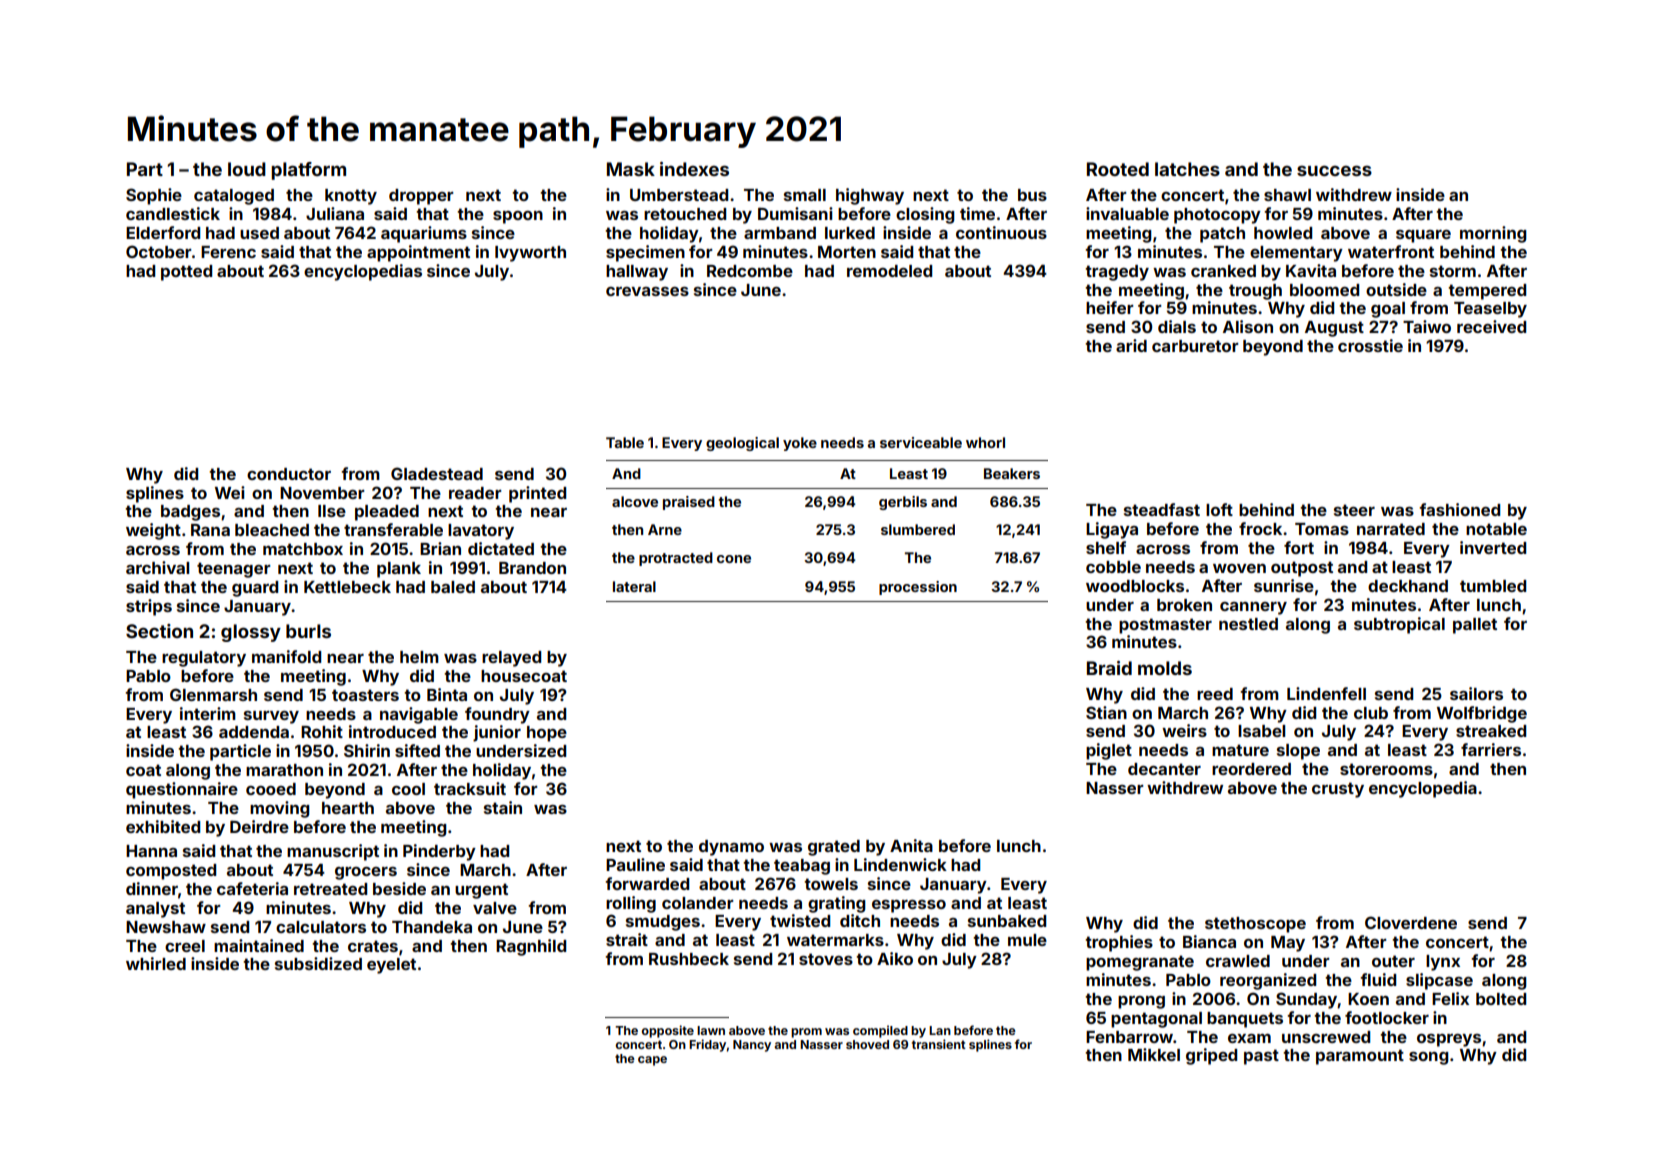 Image resolution: width=1653 pixels, height=1169 pixels. Describe the element at coordinates (391, 966) in the screenshot. I see `eyelet` at that location.
